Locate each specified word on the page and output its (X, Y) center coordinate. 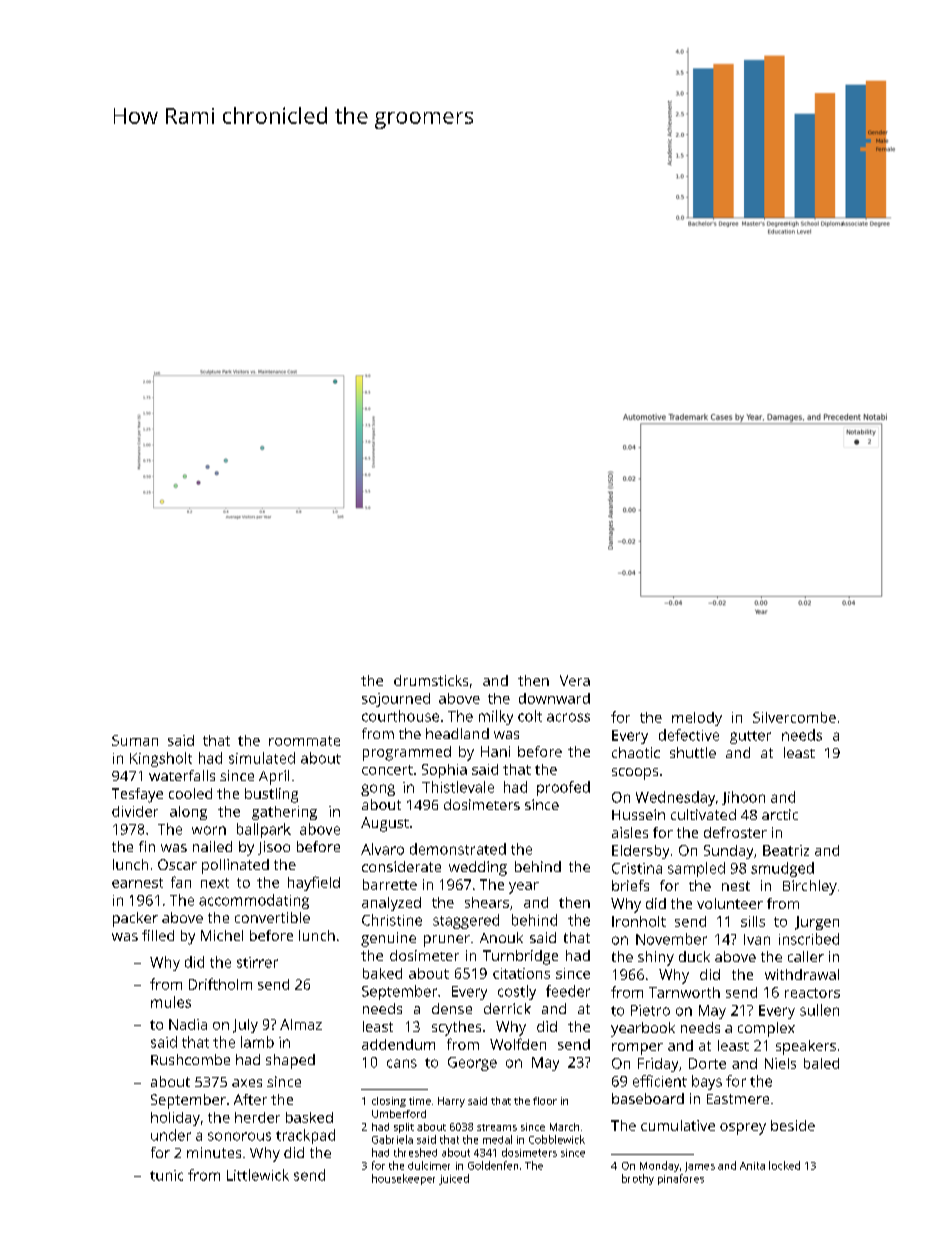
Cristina (637, 868)
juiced (454, 1179)
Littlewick (258, 1175)
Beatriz (786, 850)
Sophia (444, 771)
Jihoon (743, 798)
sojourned (396, 700)
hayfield (314, 883)
